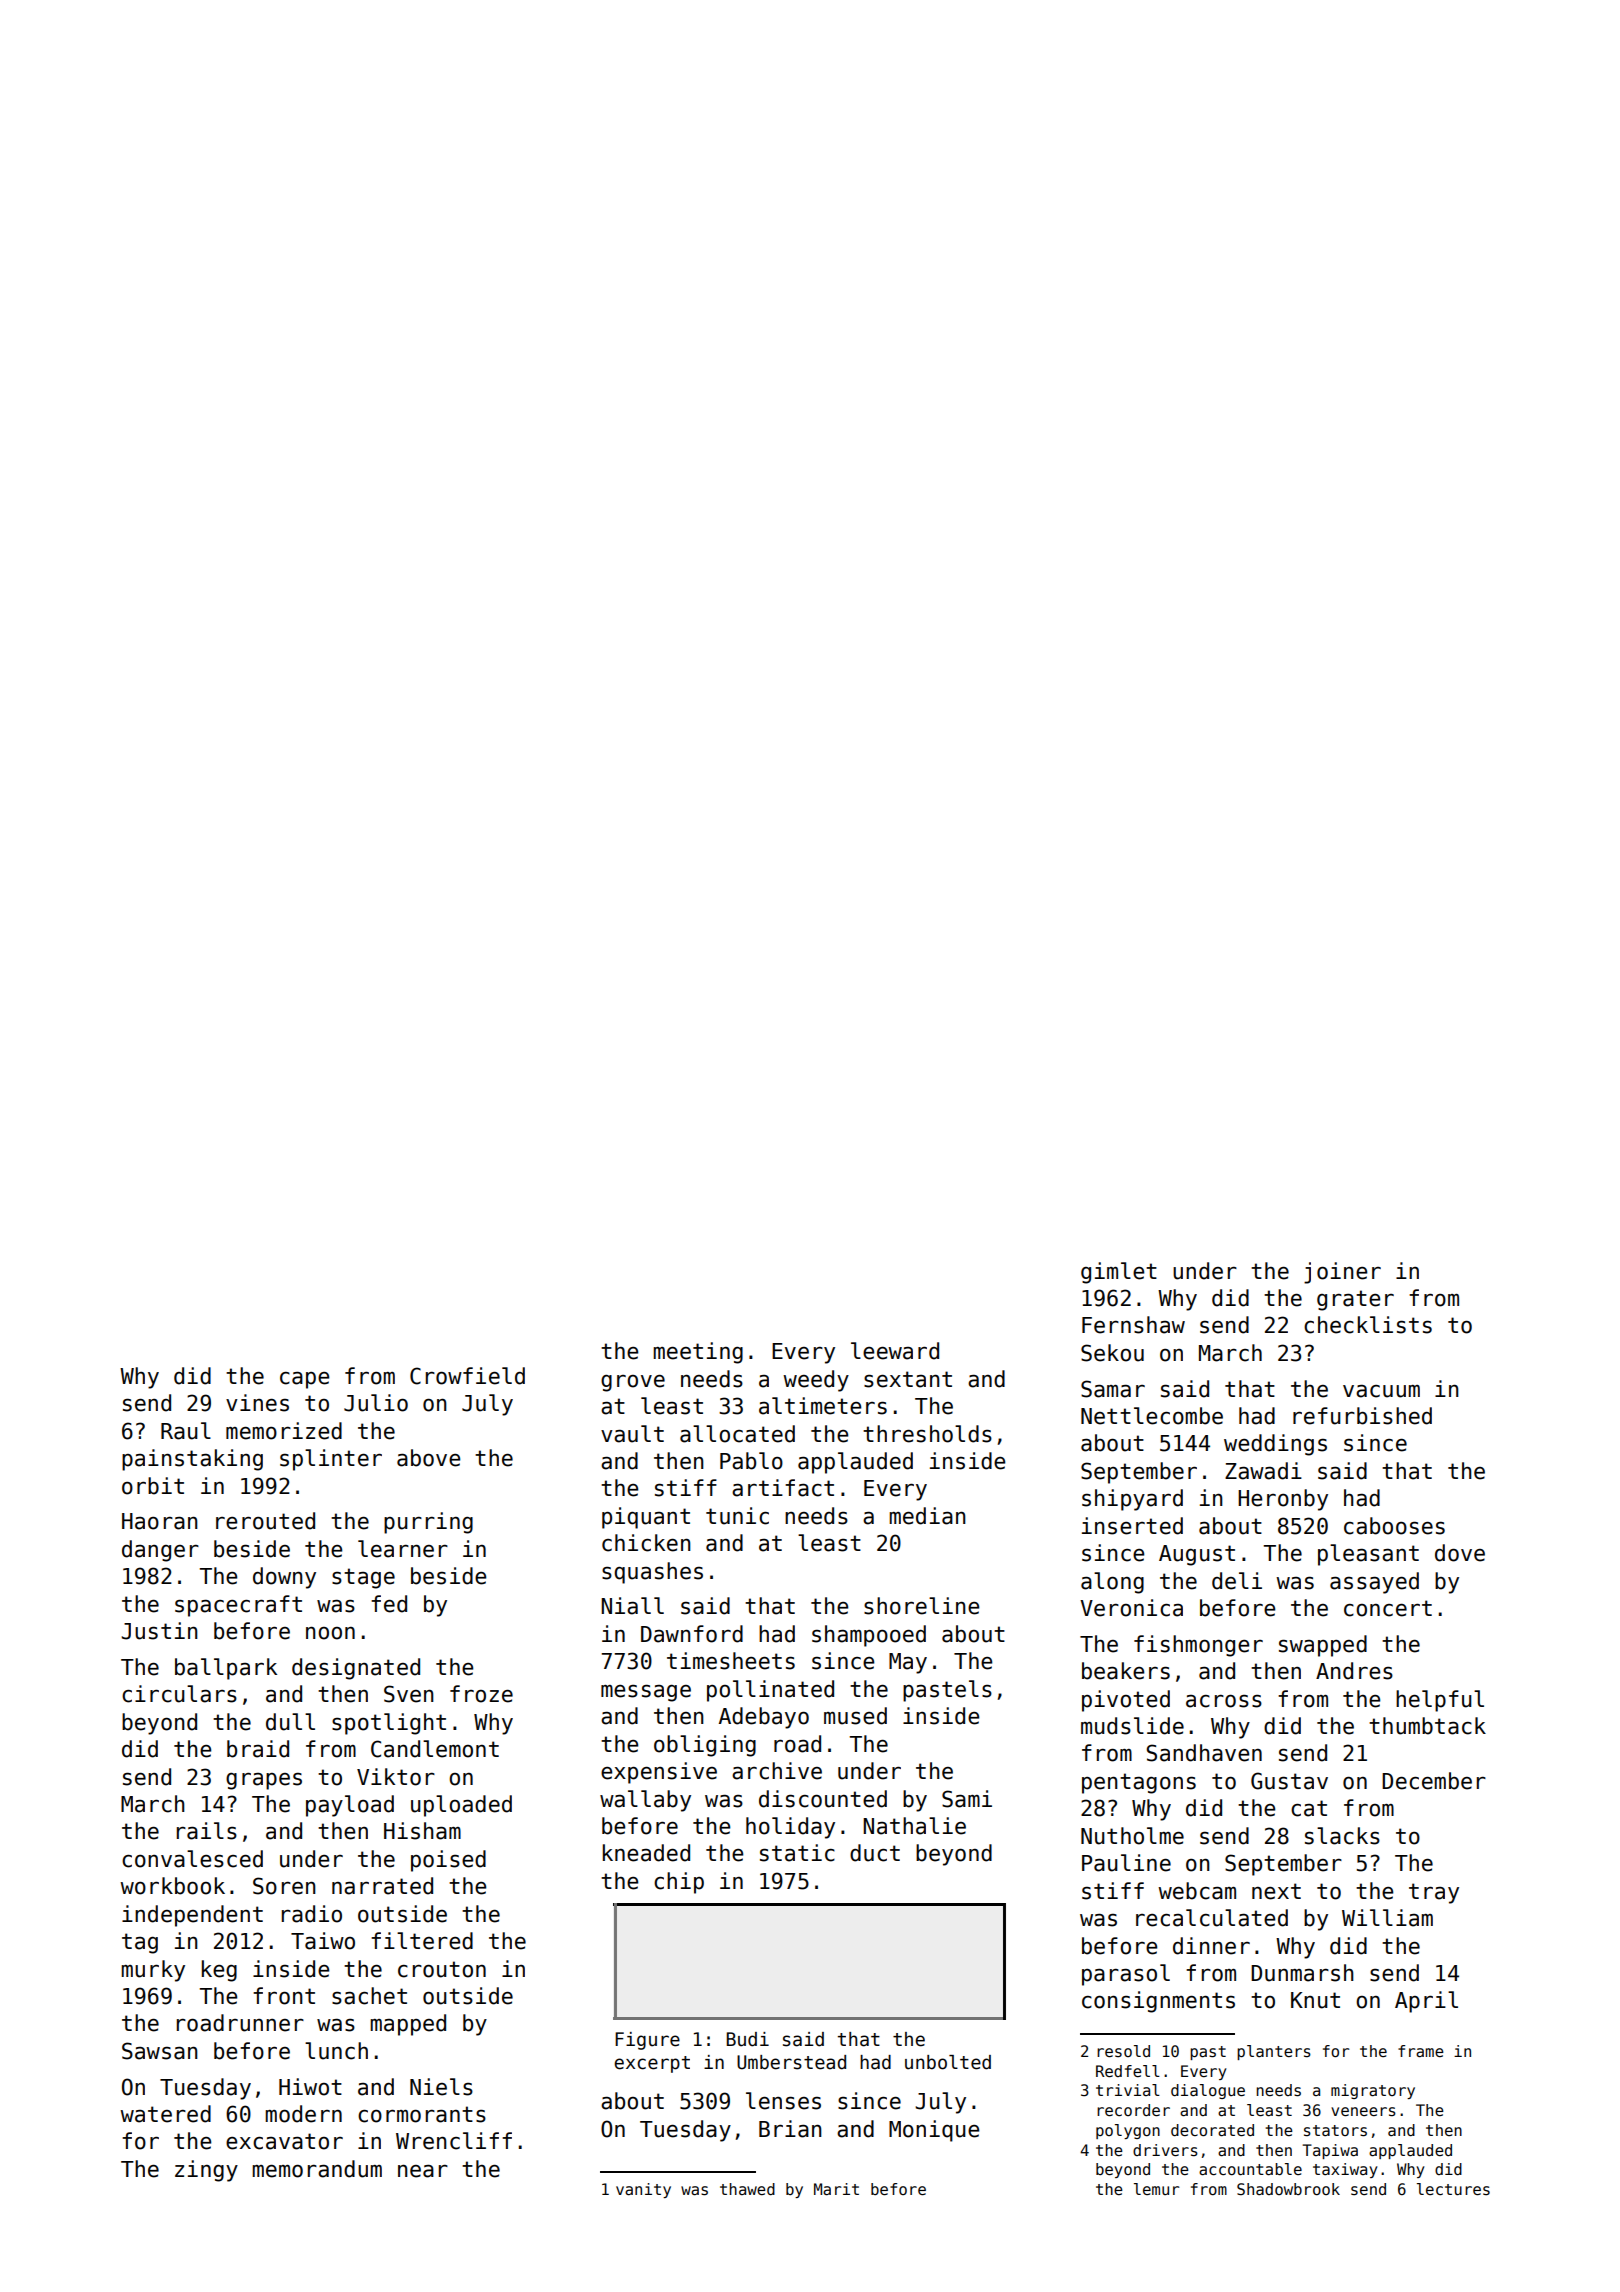 This screenshot has height=2292, width=1620. Describe the element at coordinates (165, 2114) in the screenshot. I see `watered` at that location.
